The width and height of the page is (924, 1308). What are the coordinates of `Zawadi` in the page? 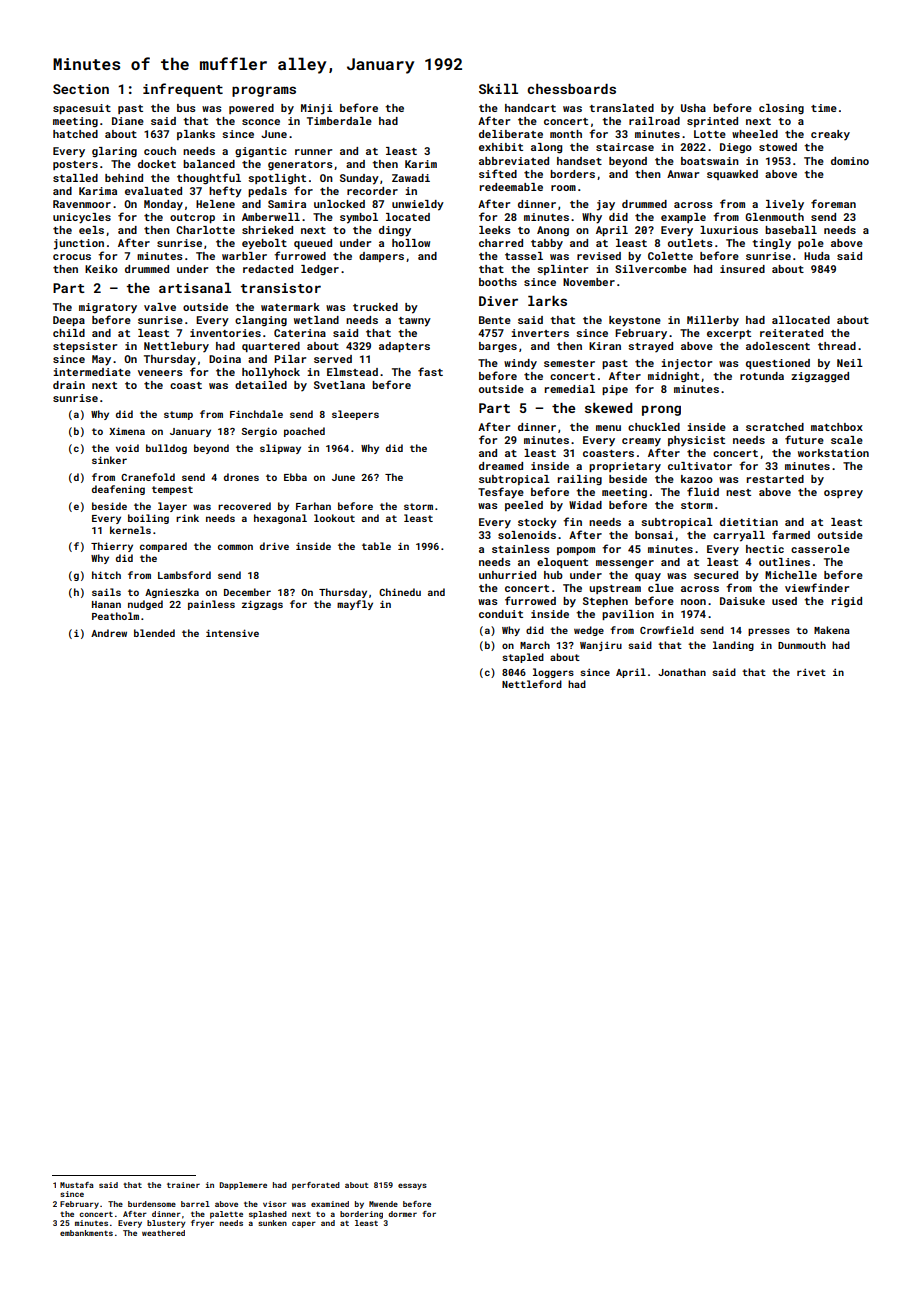 It's located at (411, 178).
